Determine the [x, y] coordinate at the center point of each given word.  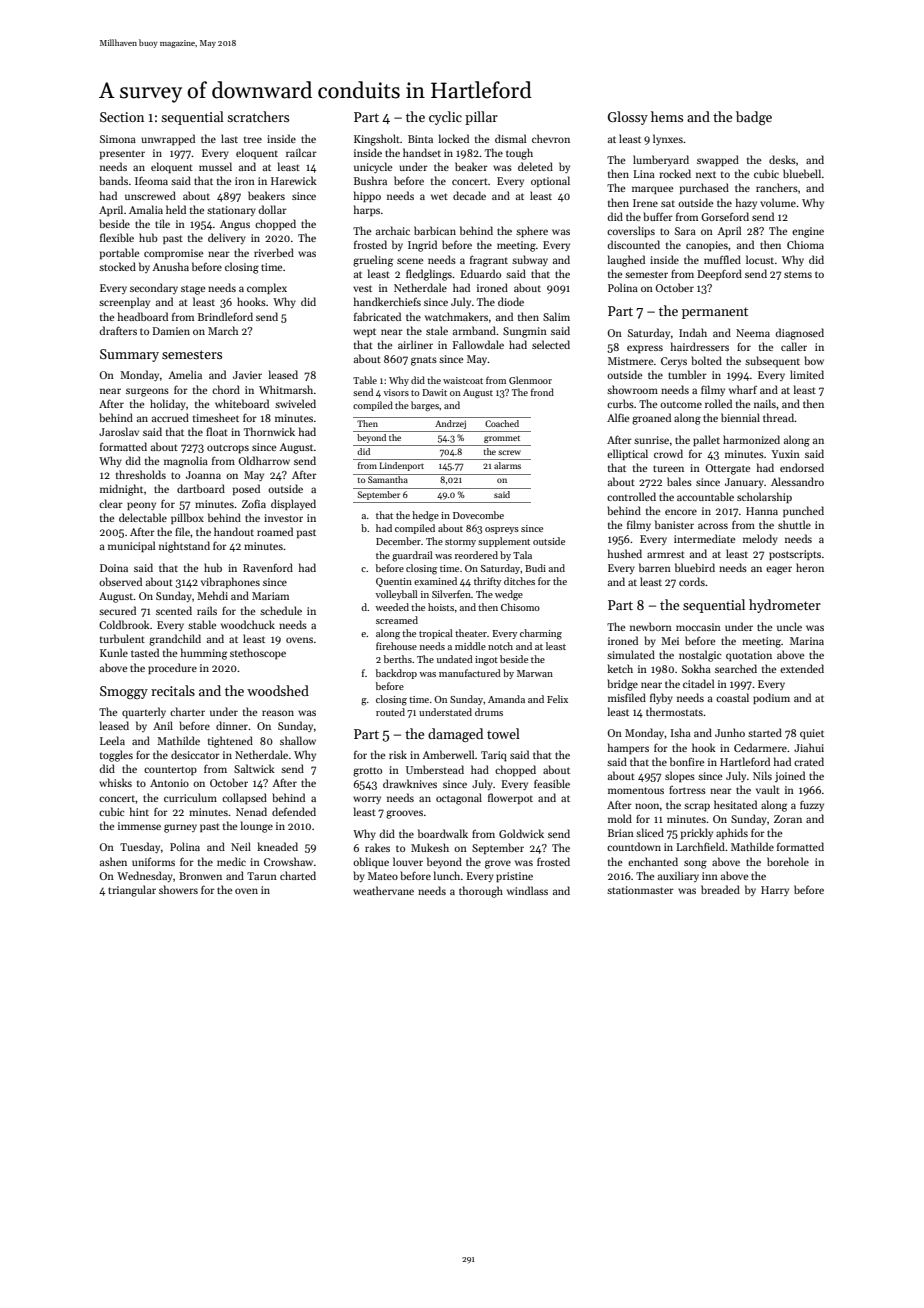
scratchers [258, 116]
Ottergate [728, 469]
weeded [392, 607]
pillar [481, 118]
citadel [698, 683]
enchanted [653, 861]
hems [667, 116]
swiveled [295, 403]
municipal [131, 546]
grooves [404, 814]
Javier [247, 375]
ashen [113, 861]
